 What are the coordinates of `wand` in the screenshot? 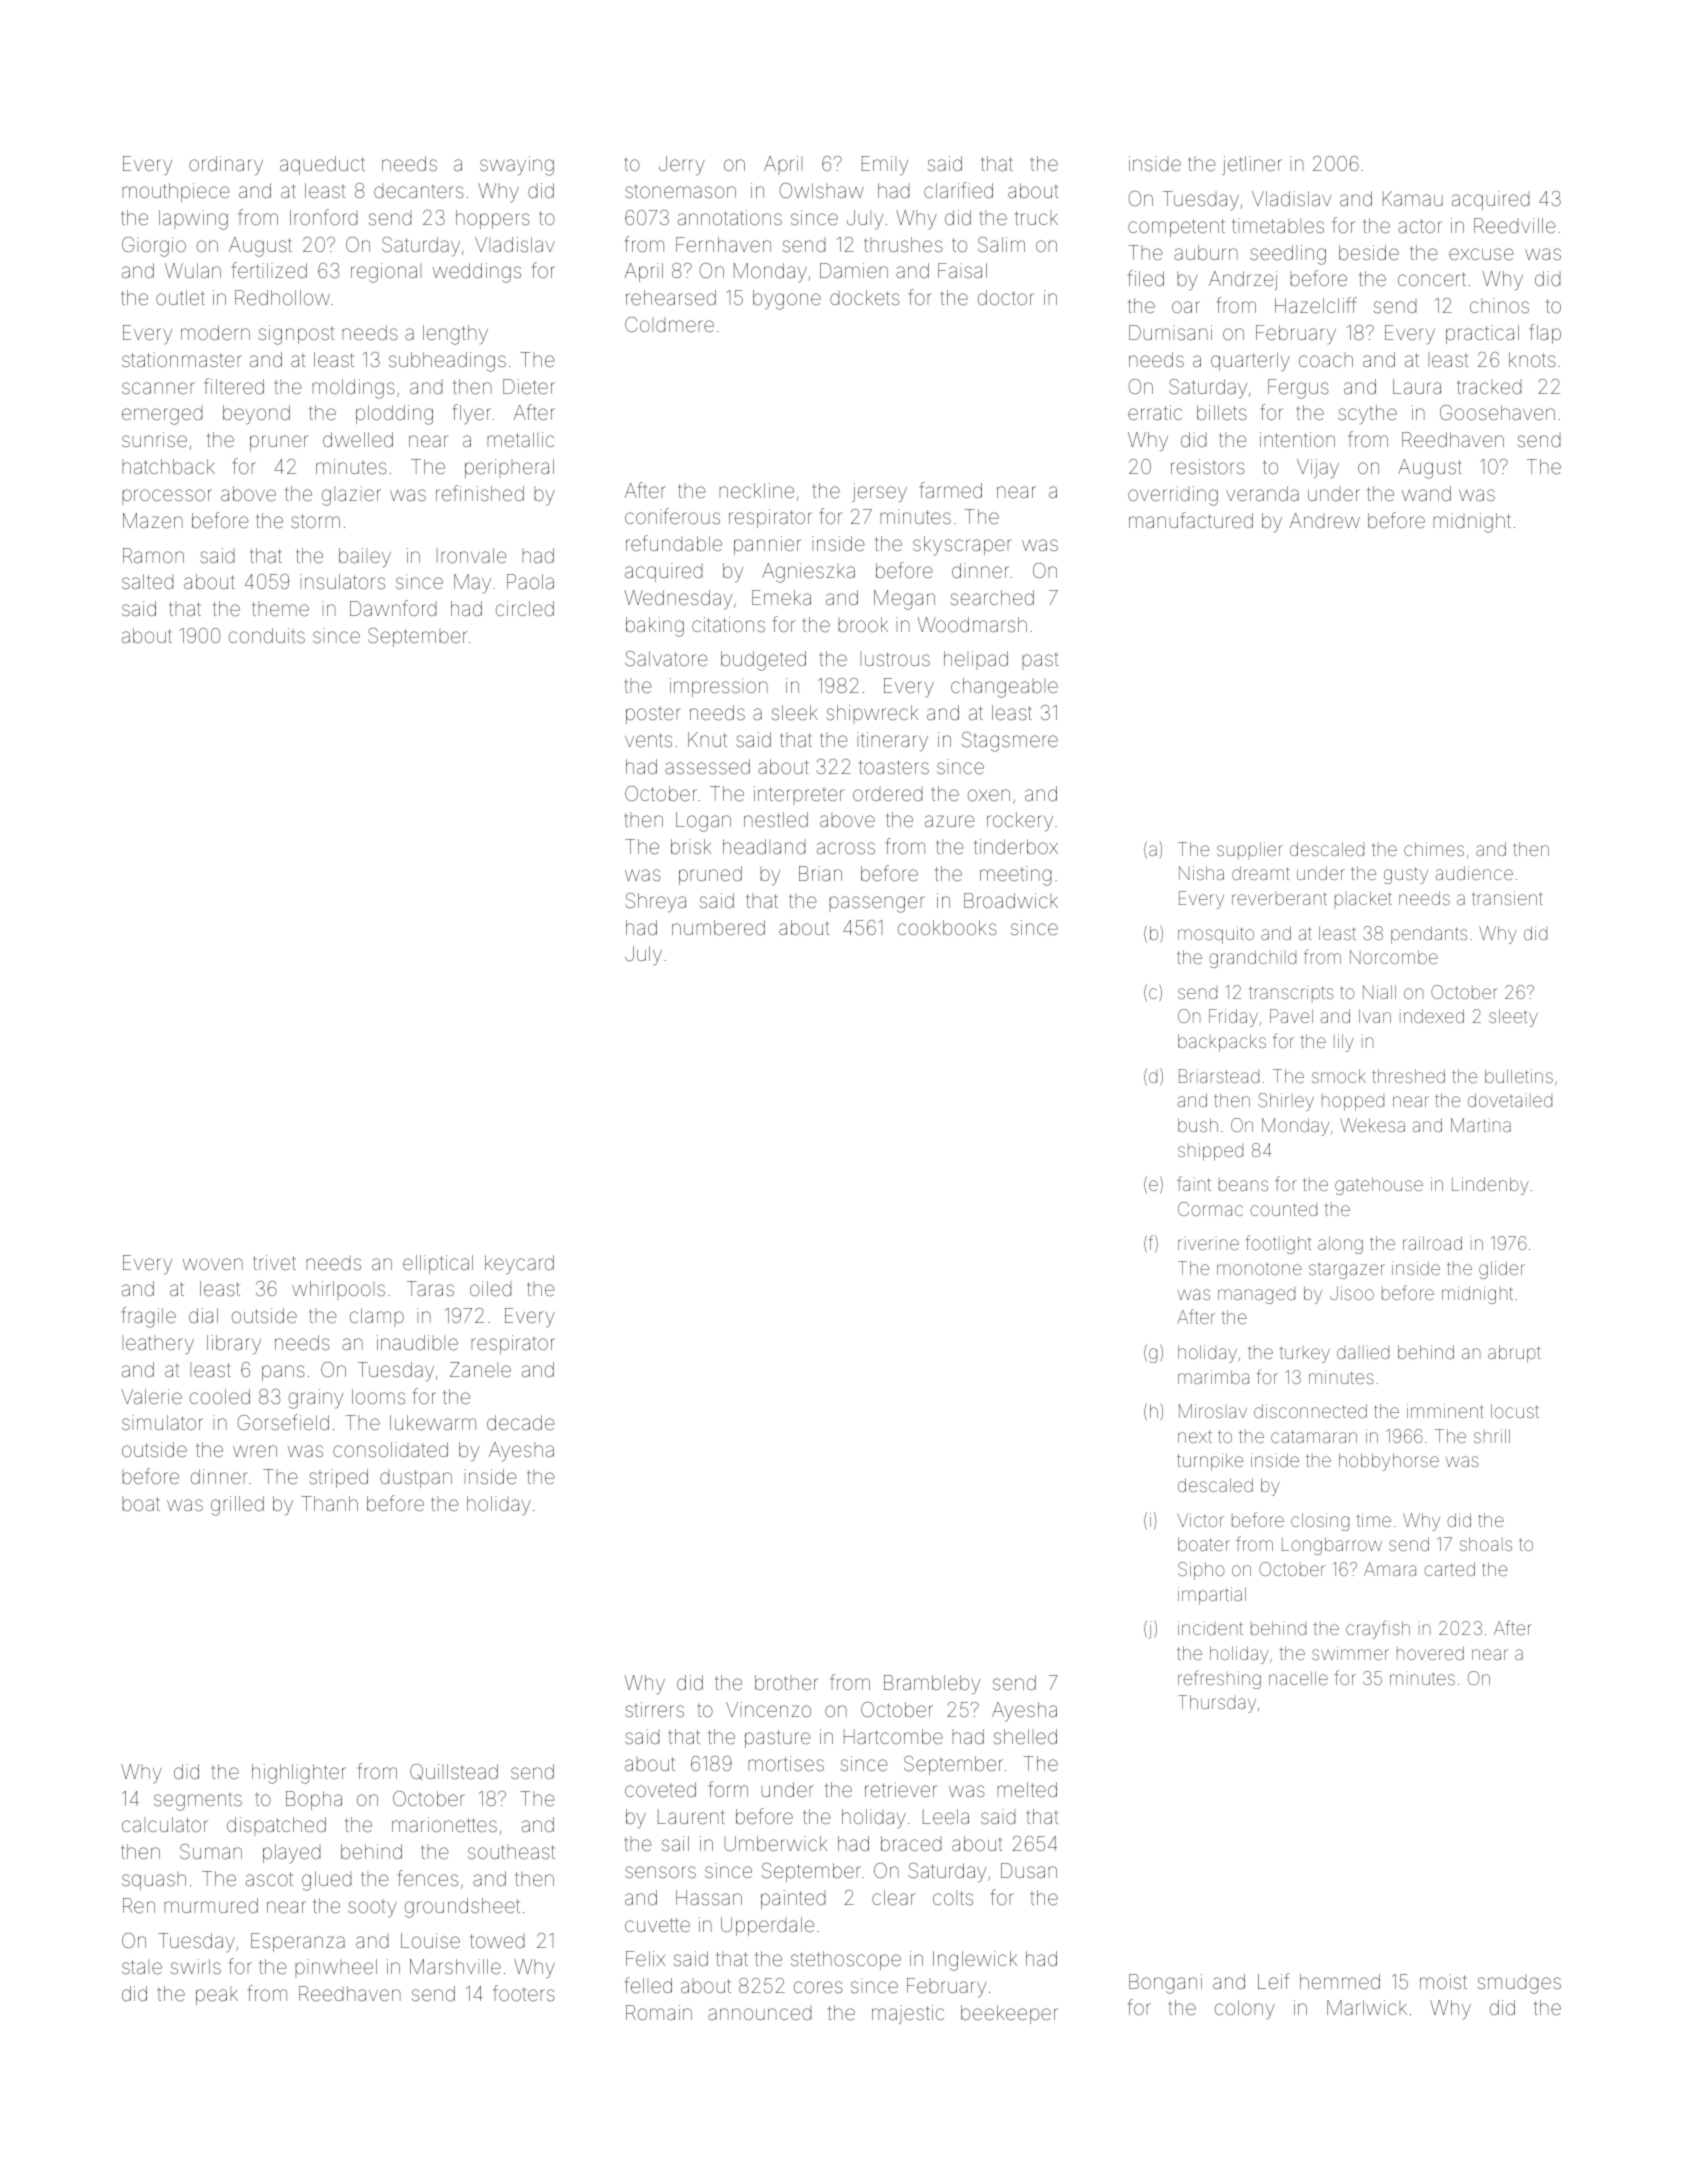 It's located at (1426, 493).
